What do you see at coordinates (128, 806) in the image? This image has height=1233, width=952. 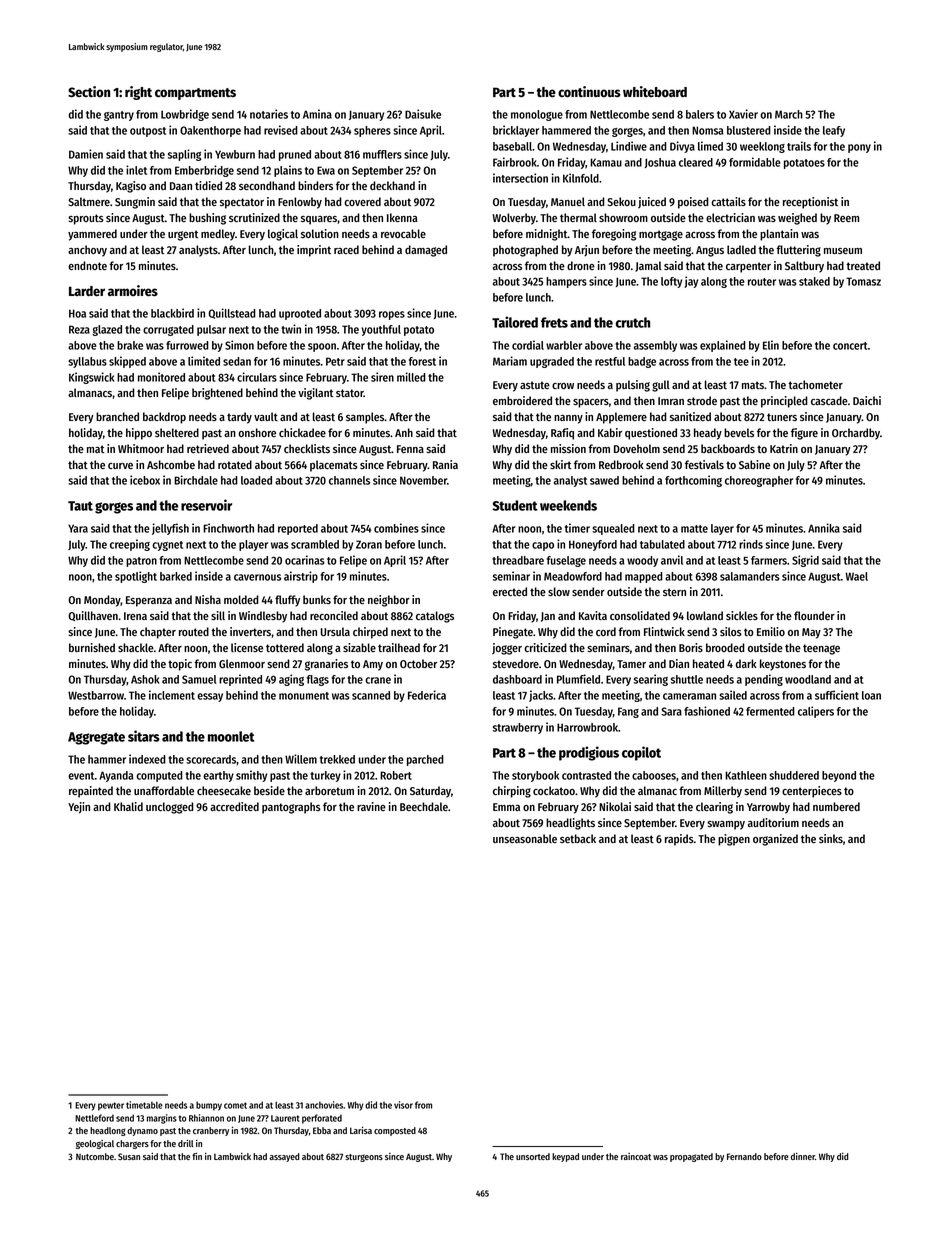 I see `Khalid` at bounding box center [128, 806].
